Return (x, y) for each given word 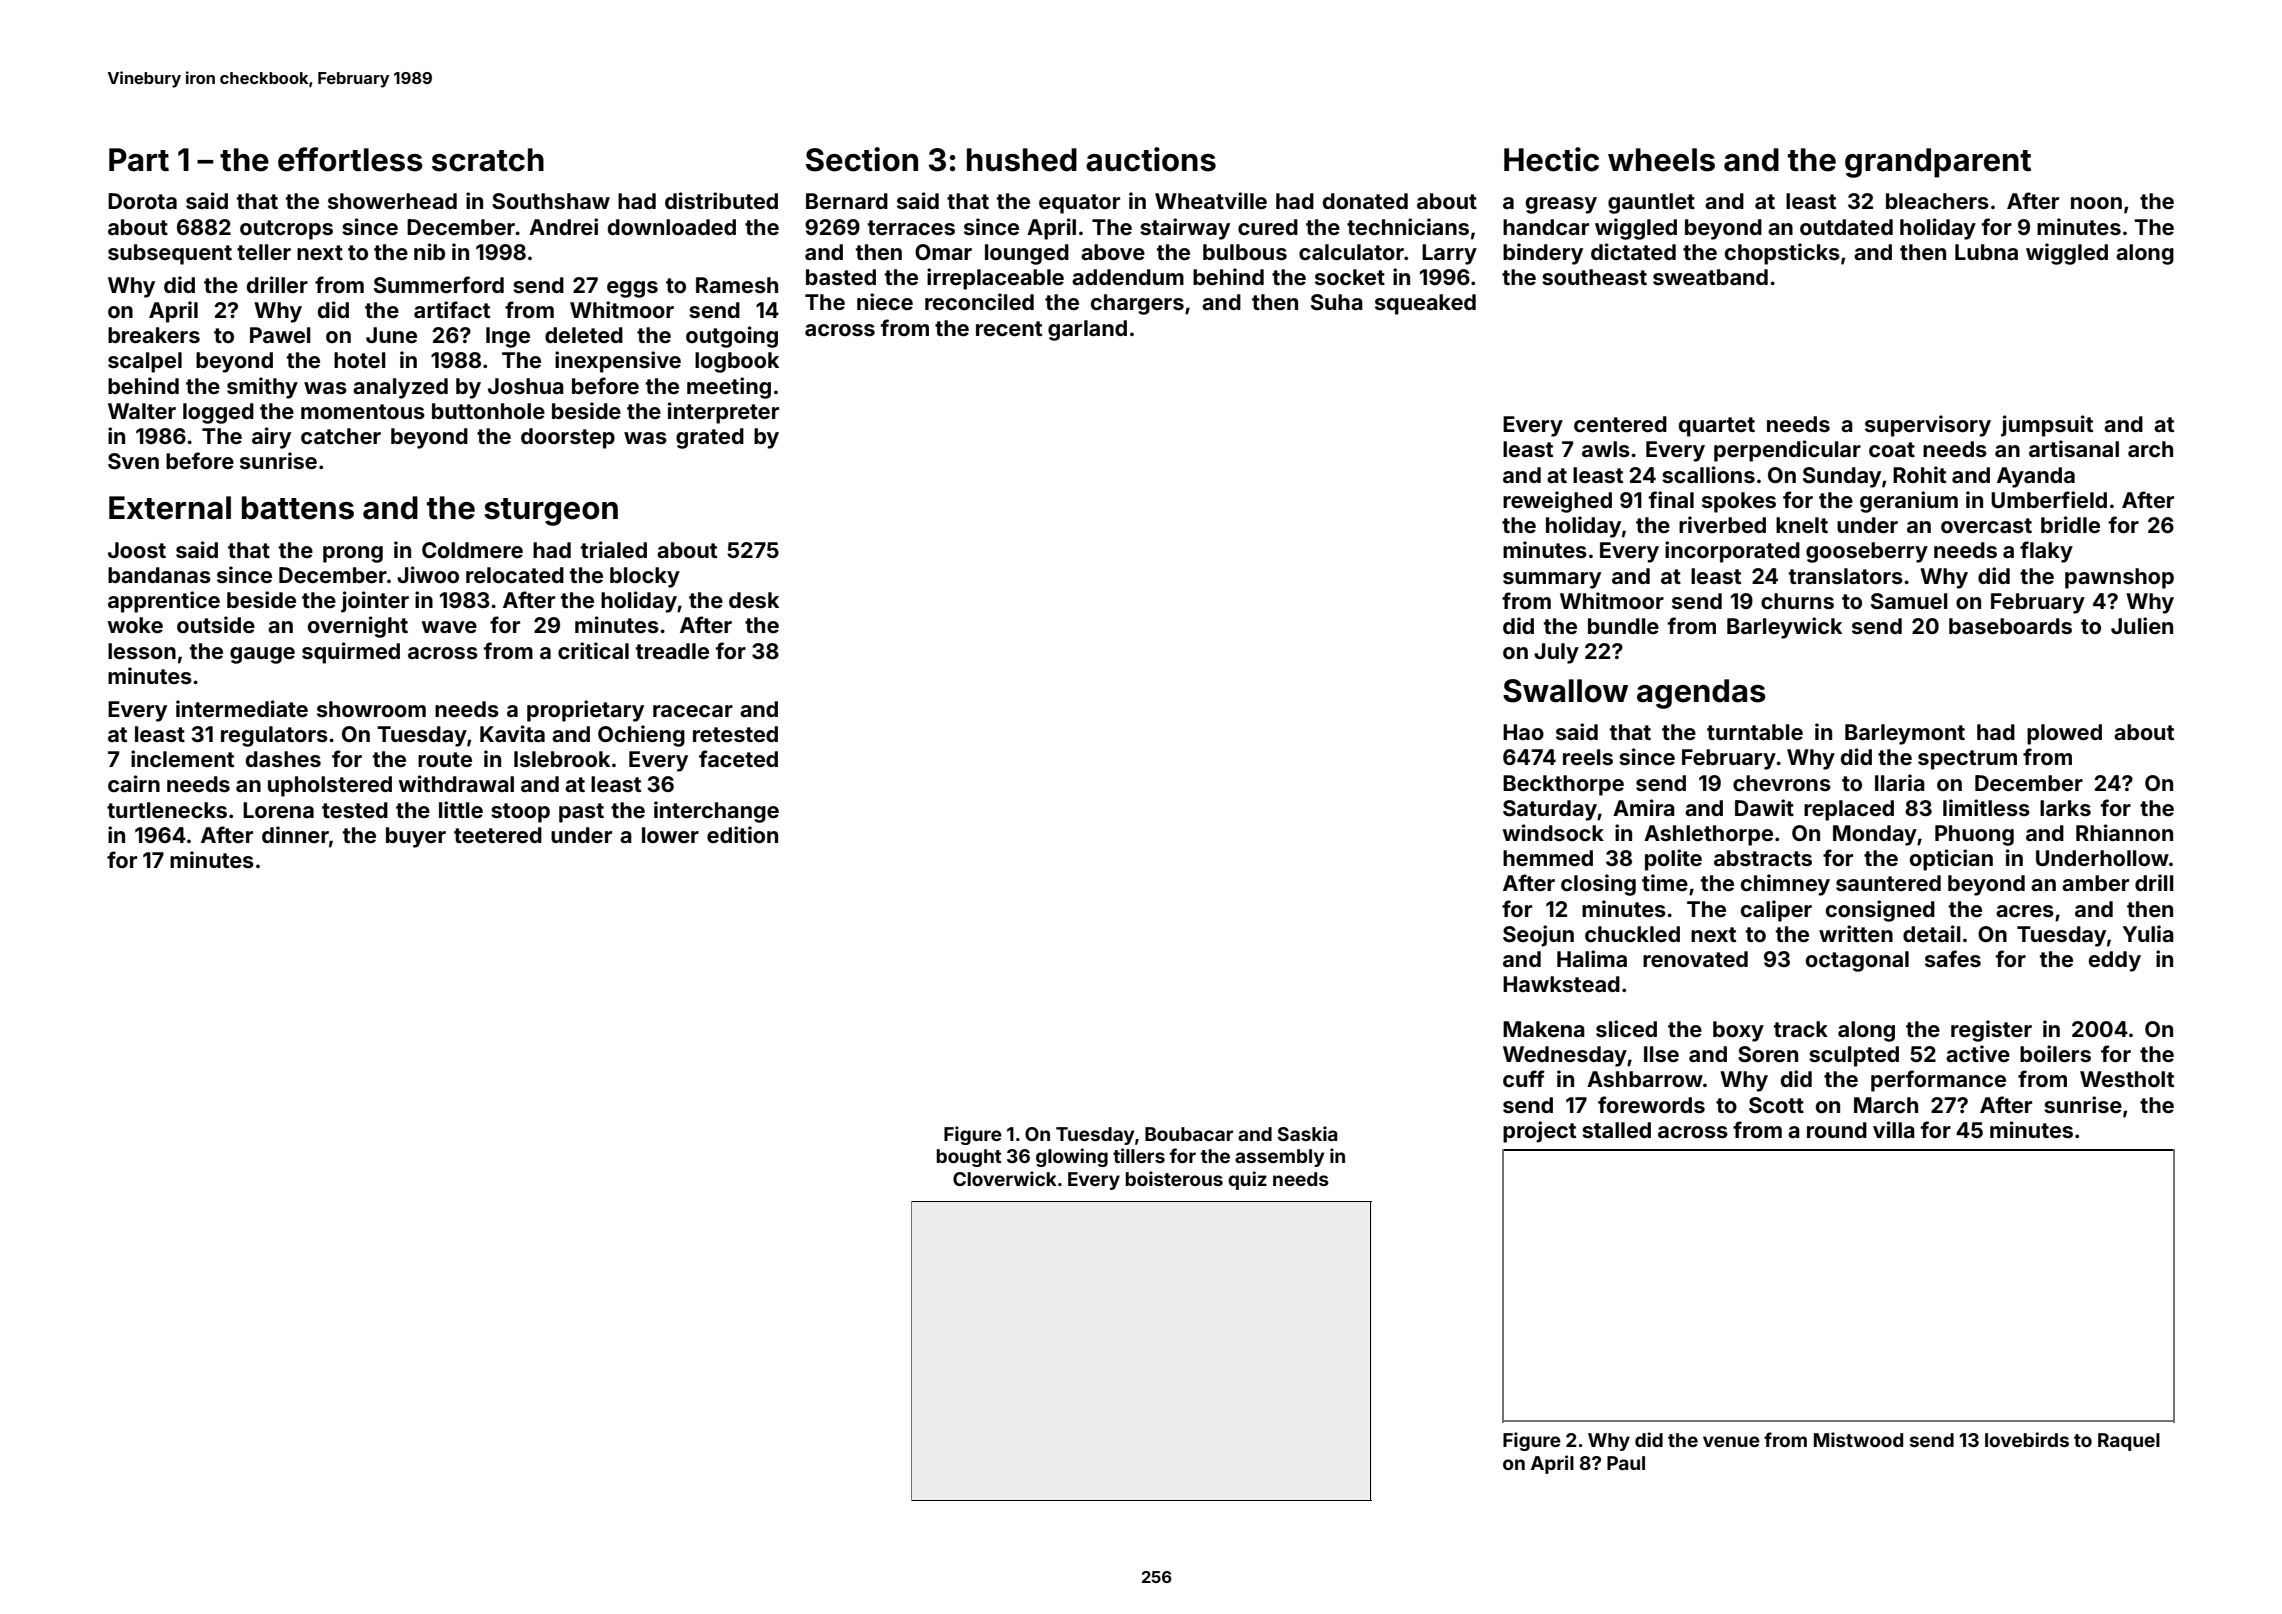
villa (1894, 1129)
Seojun (1538, 936)
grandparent (1938, 163)
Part (139, 160)
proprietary (585, 711)
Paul (1626, 1463)
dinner (295, 834)
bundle (1623, 626)
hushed (1022, 160)
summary (1552, 580)
